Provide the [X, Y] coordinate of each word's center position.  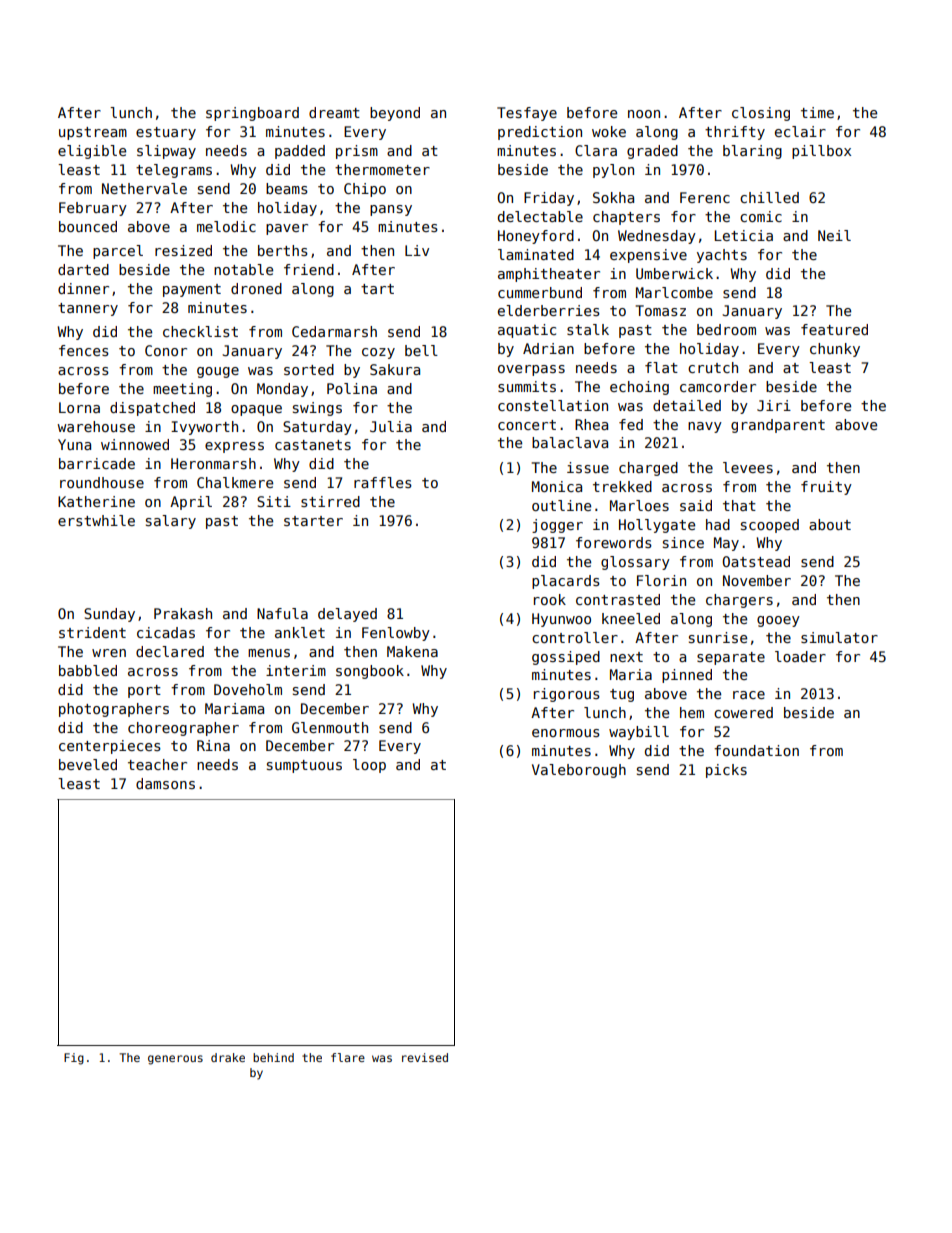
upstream [93, 133]
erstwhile [96, 520]
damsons [165, 783]
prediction [540, 133]
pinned [687, 676]
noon [644, 114]
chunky [835, 350]
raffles [383, 482]
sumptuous [304, 766]
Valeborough [579, 771]
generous [175, 1060]
